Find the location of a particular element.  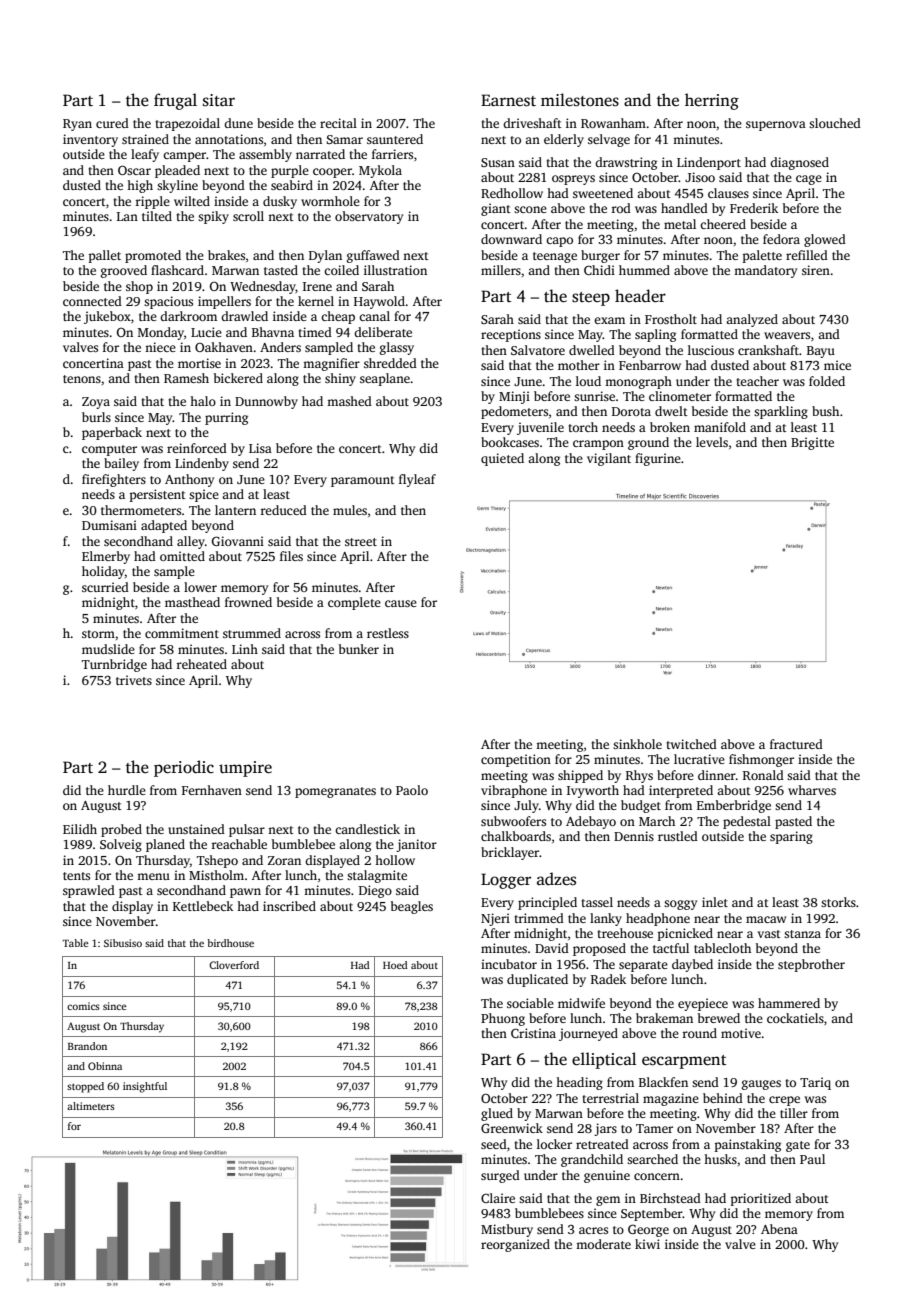

slouched is located at coordinates (835, 123).
